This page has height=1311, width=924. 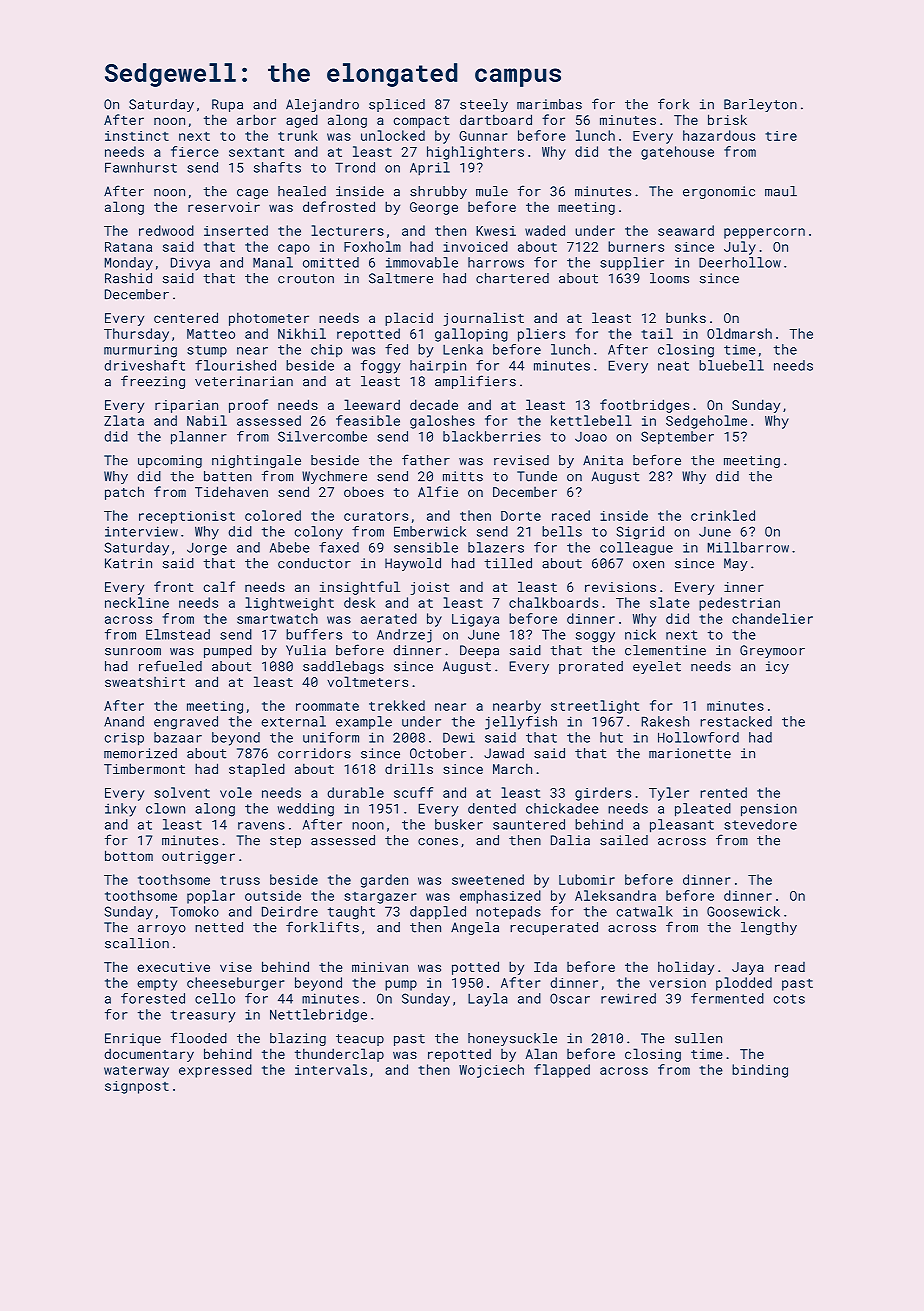 What do you see at coordinates (760, 1071) in the page?
I see `binding` at bounding box center [760, 1071].
